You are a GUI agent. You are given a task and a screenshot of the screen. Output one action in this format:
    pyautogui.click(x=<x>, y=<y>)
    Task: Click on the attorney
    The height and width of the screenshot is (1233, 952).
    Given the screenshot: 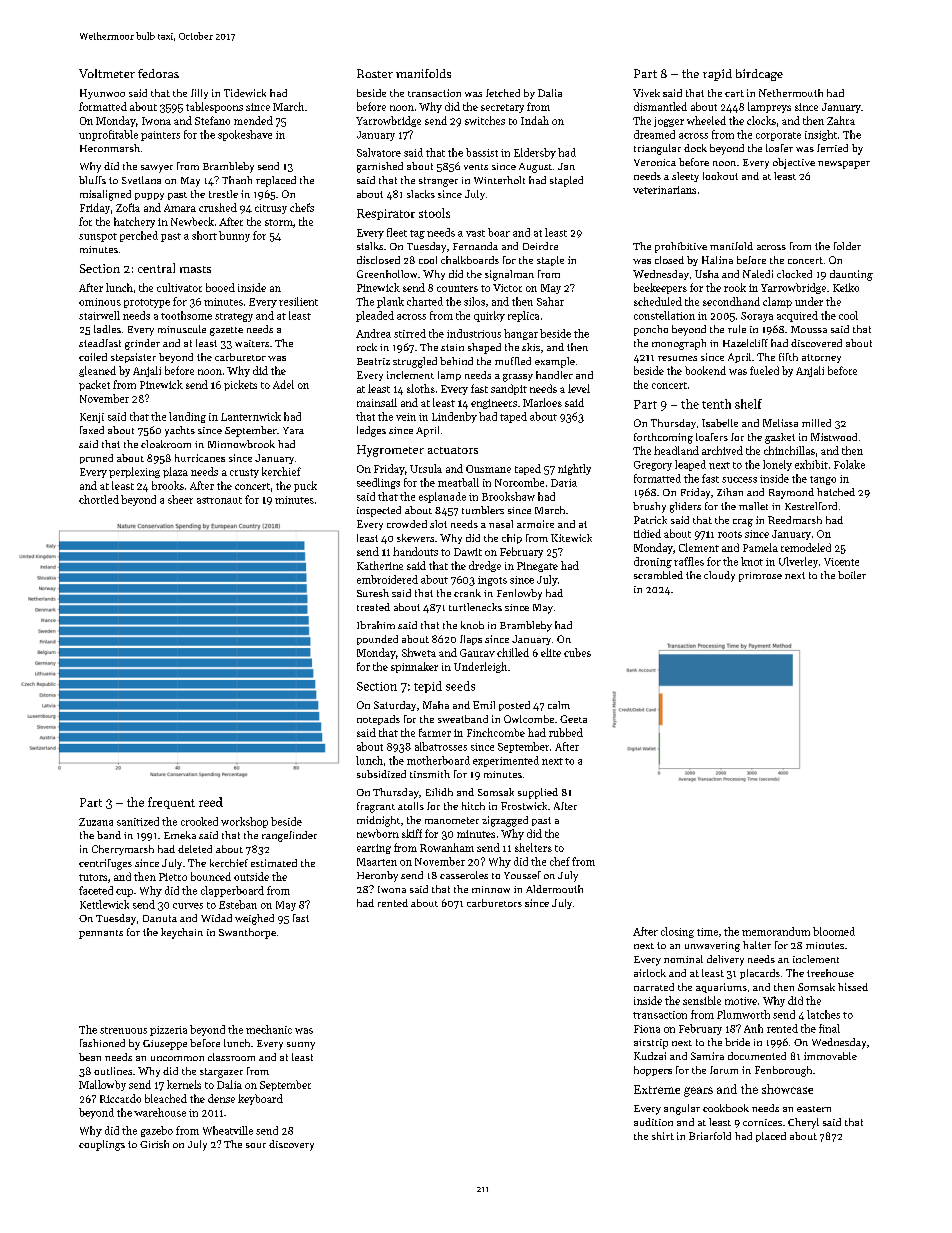 What is the action you would take?
    pyautogui.click(x=821, y=358)
